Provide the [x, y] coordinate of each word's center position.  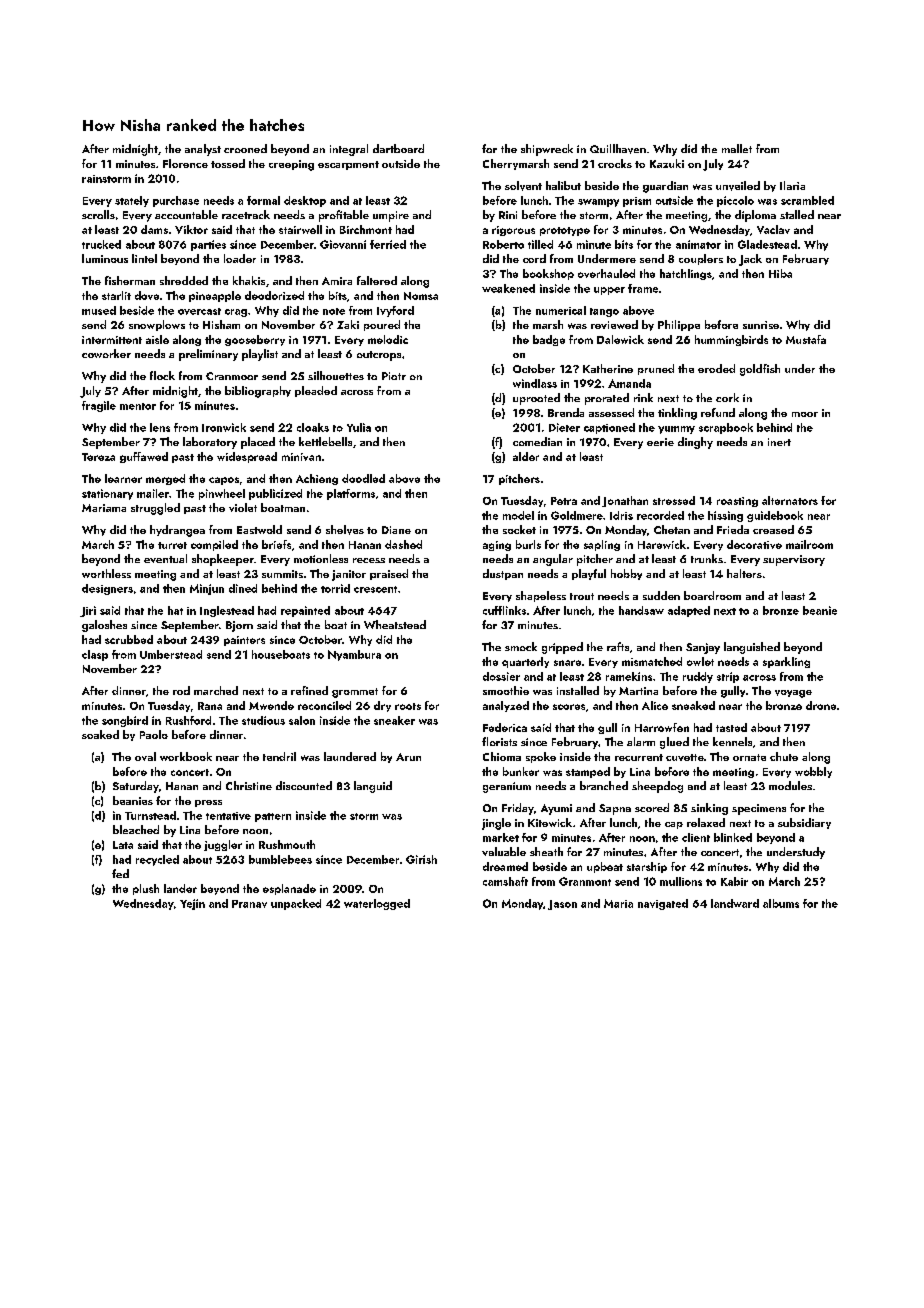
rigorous [513, 231]
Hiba [780, 273]
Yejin [192, 904]
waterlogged [377, 904]
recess [369, 560]
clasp [95, 655]
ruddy [698, 677]
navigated [663, 904]
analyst [203, 150]
